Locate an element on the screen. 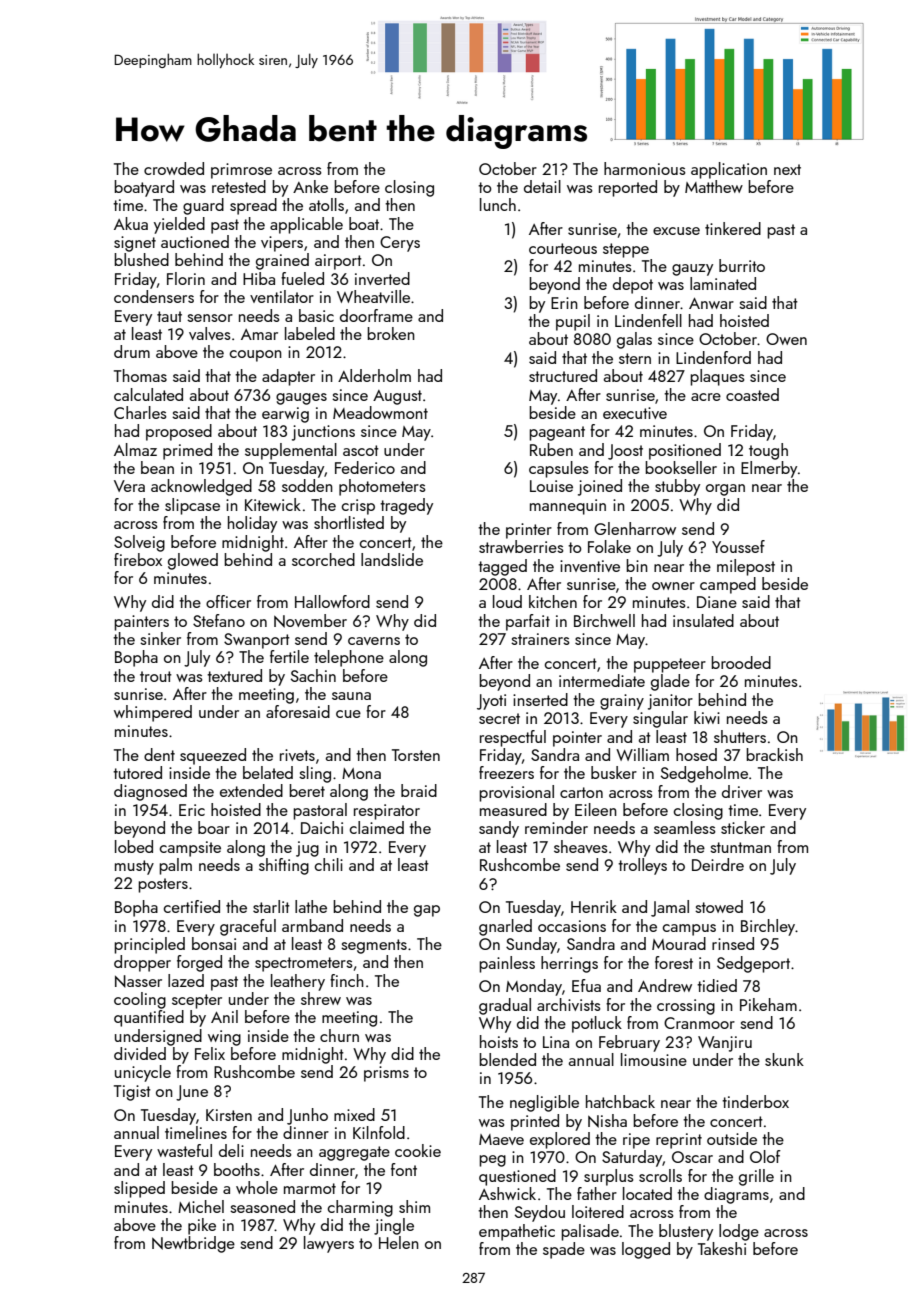  armband is located at coordinates (312, 925).
